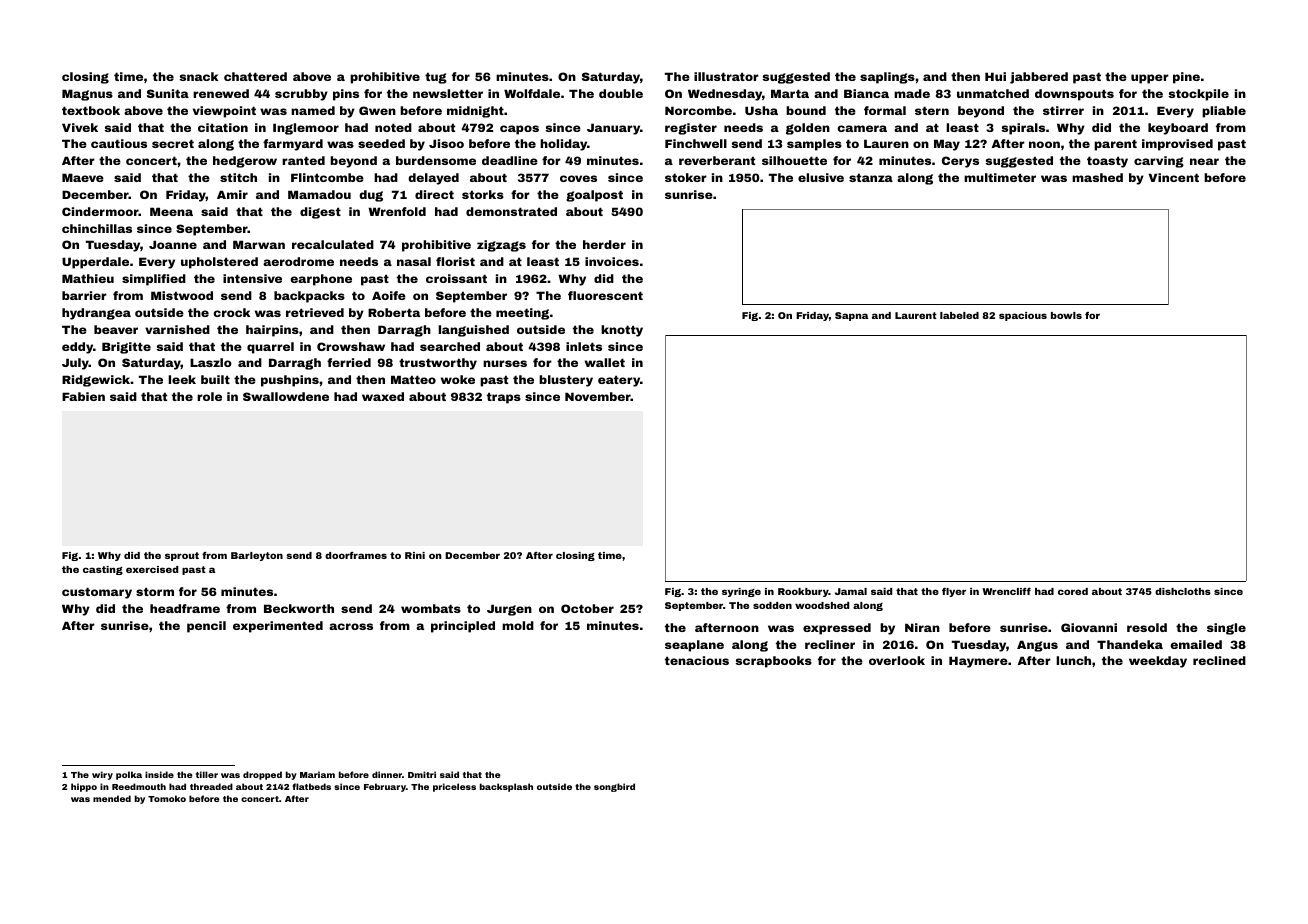 Image resolution: width=1308 pixels, height=924 pixels. Describe the element at coordinates (519, 130) in the screenshot. I see `capos` at that location.
